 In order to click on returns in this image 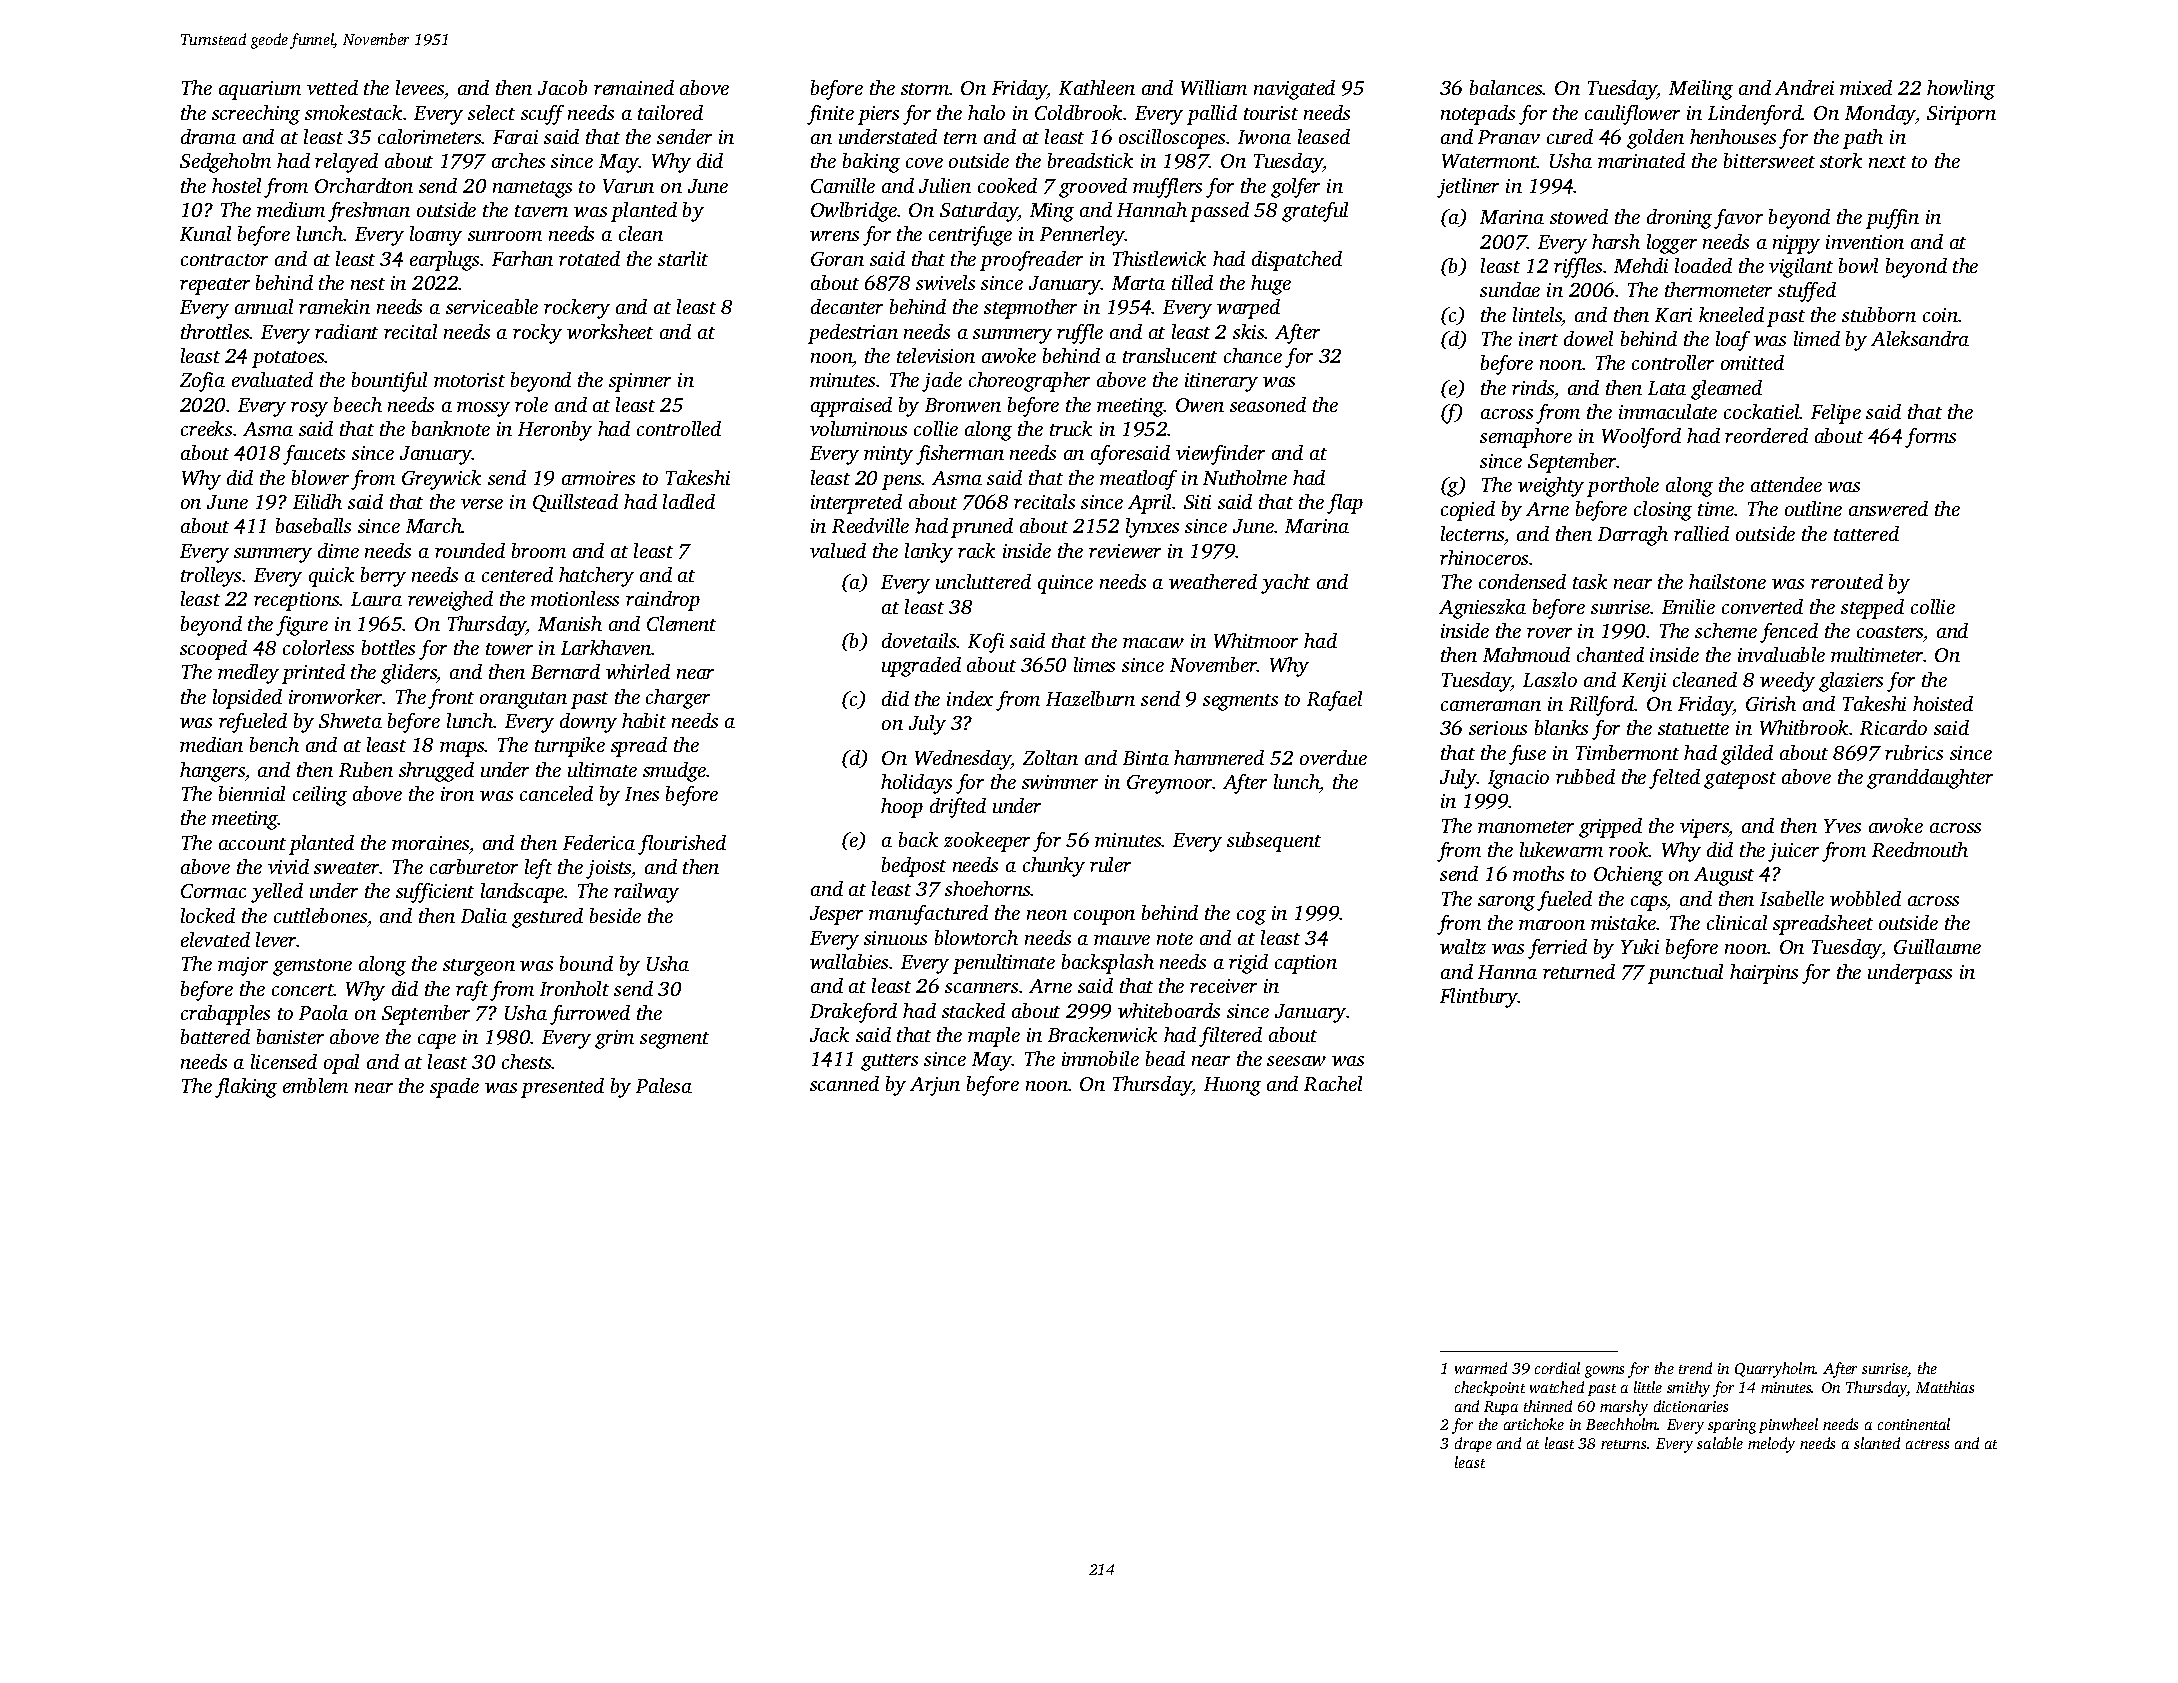, I will do `click(1623, 1444)`.
